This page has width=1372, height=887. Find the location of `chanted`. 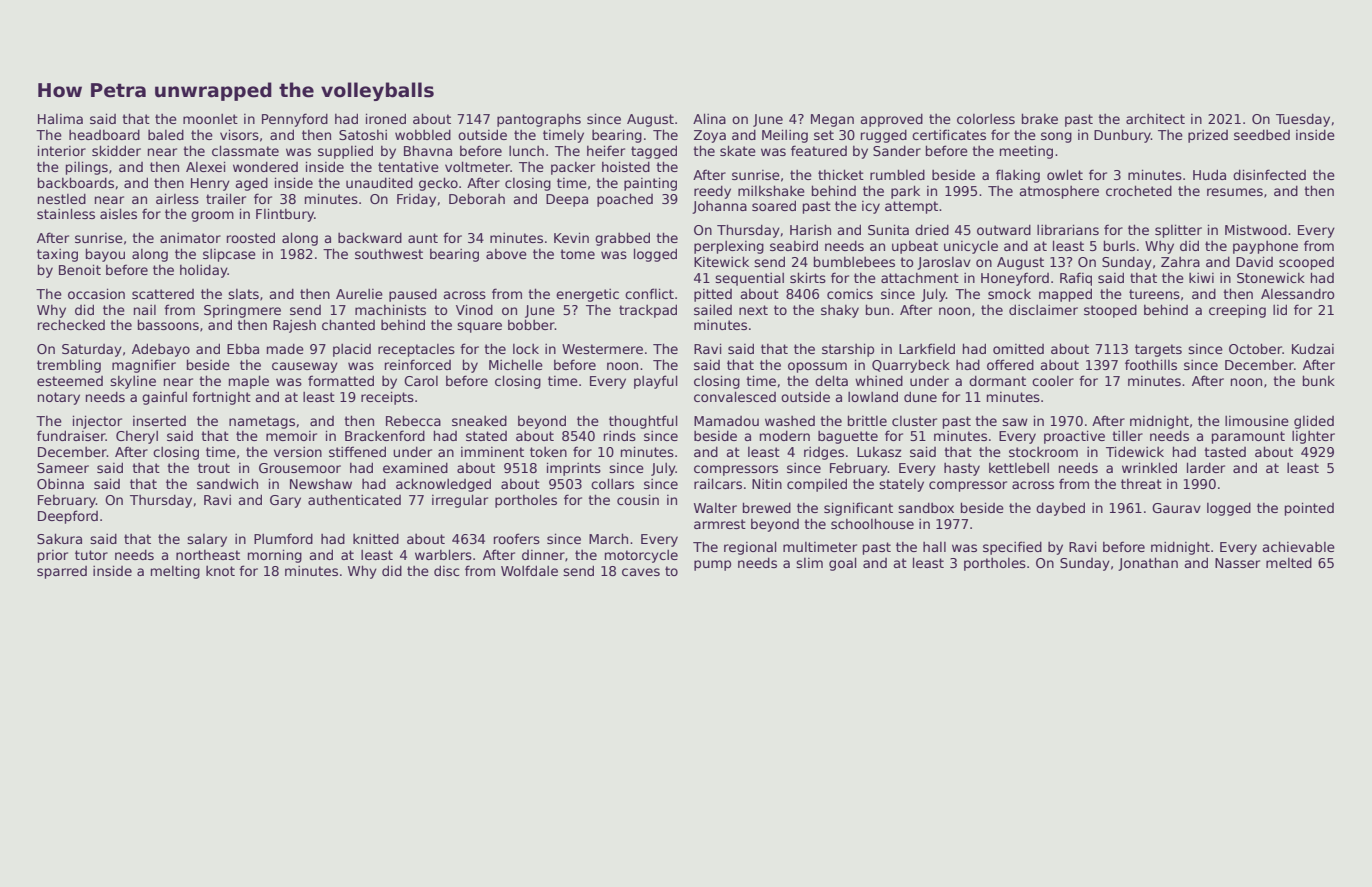

chanted is located at coordinates (348, 324).
